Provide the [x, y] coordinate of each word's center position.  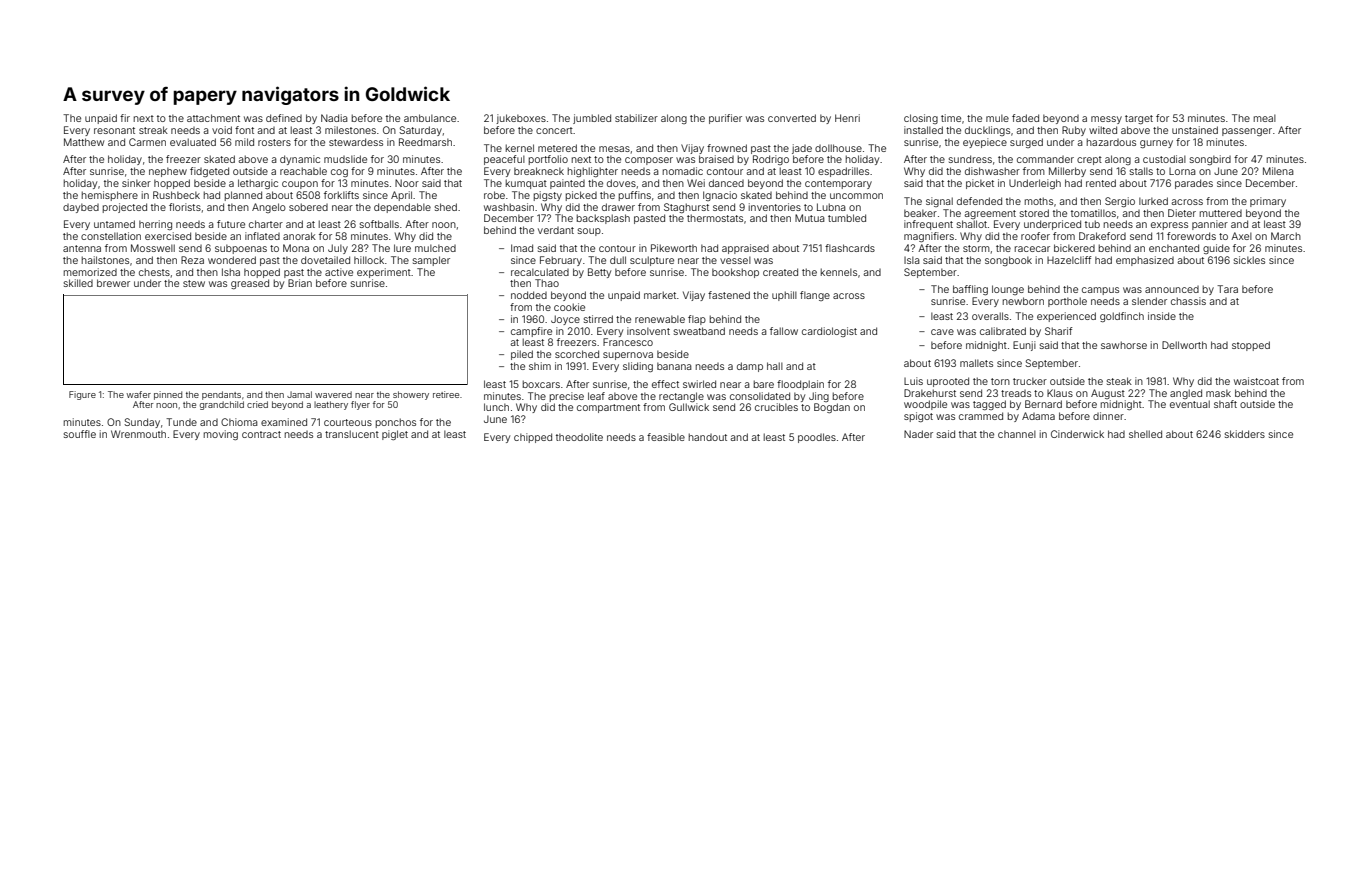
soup [589, 232]
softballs [379, 224]
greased [250, 284]
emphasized [1145, 261]
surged [1026, 143]
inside [1162, 316]
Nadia [334, 118]
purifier [725, 119]
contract [261, 434]
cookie [569, 307]
